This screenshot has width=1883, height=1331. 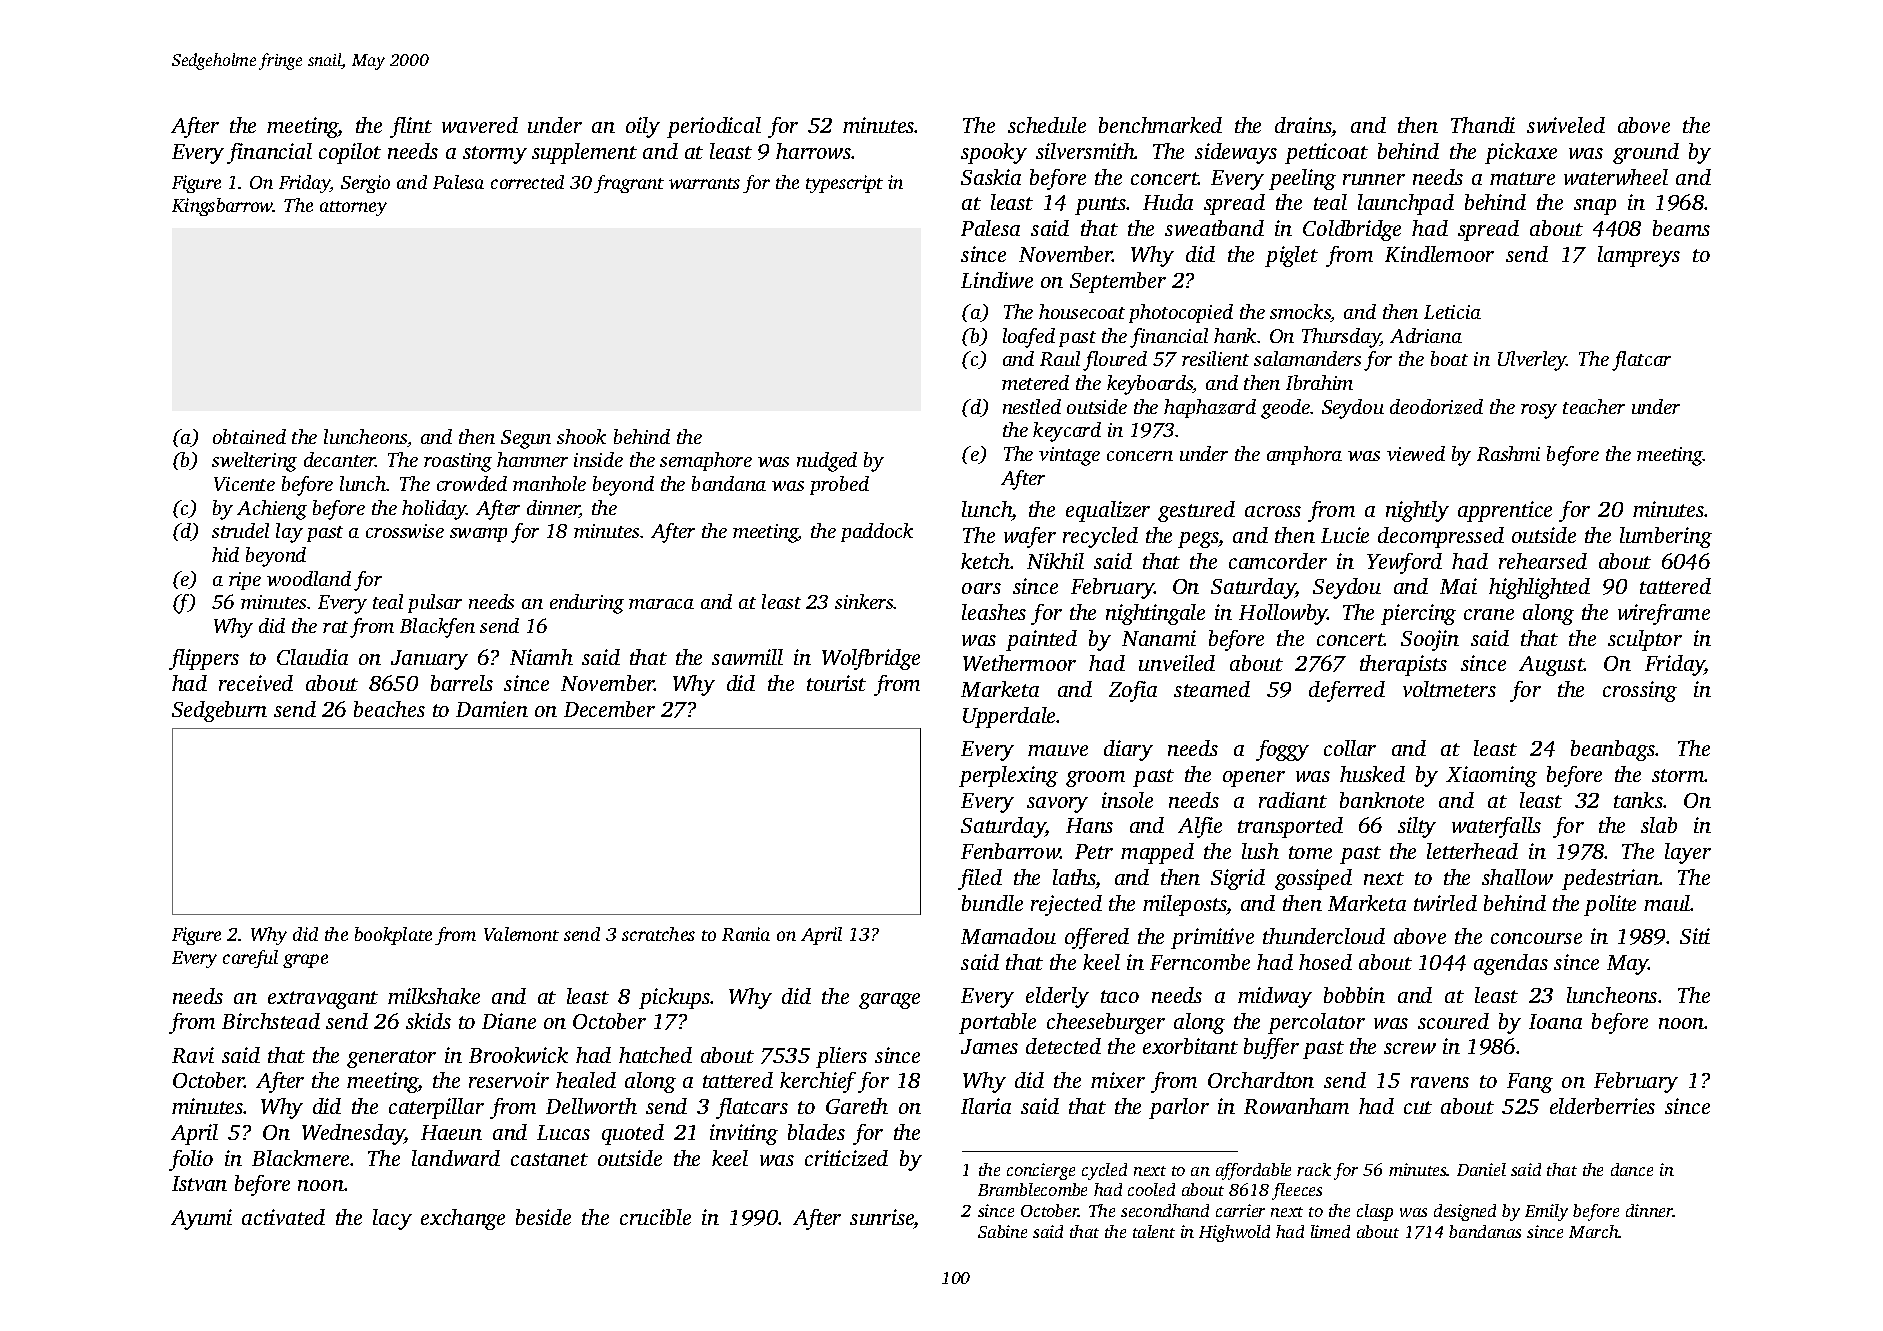 I want to click on midway, so click(x=1275, y=997).
